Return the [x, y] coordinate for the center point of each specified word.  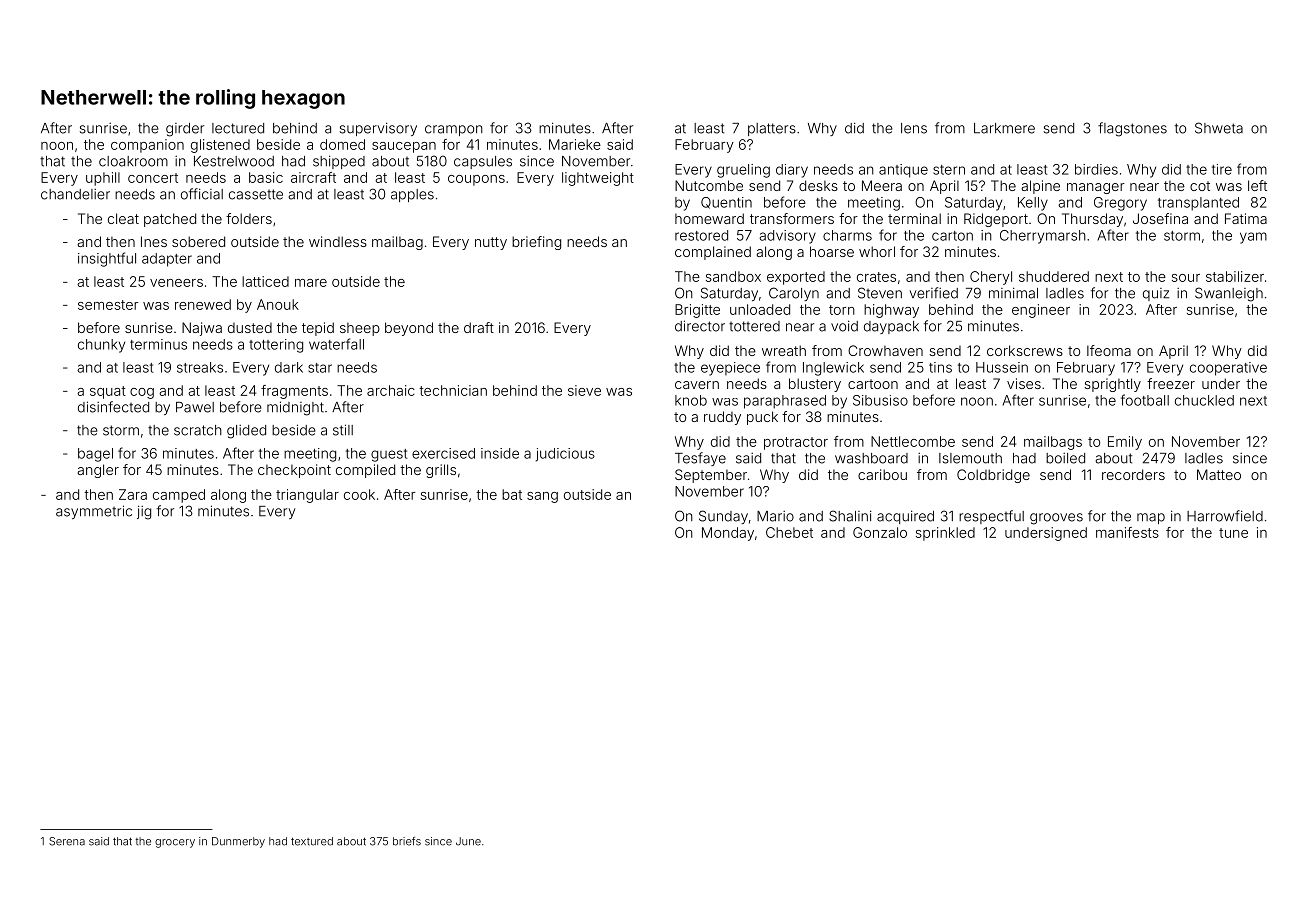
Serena [67, 841]
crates [876, 277]
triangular [307, 496]
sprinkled [945, 534]
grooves [1056, 519]
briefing [536, 243]
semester [108, 305]
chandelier [75, 194]
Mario [775, 516]
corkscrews [1025, 350]
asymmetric [94, 512]
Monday [728, 534]
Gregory [1120, 204]
